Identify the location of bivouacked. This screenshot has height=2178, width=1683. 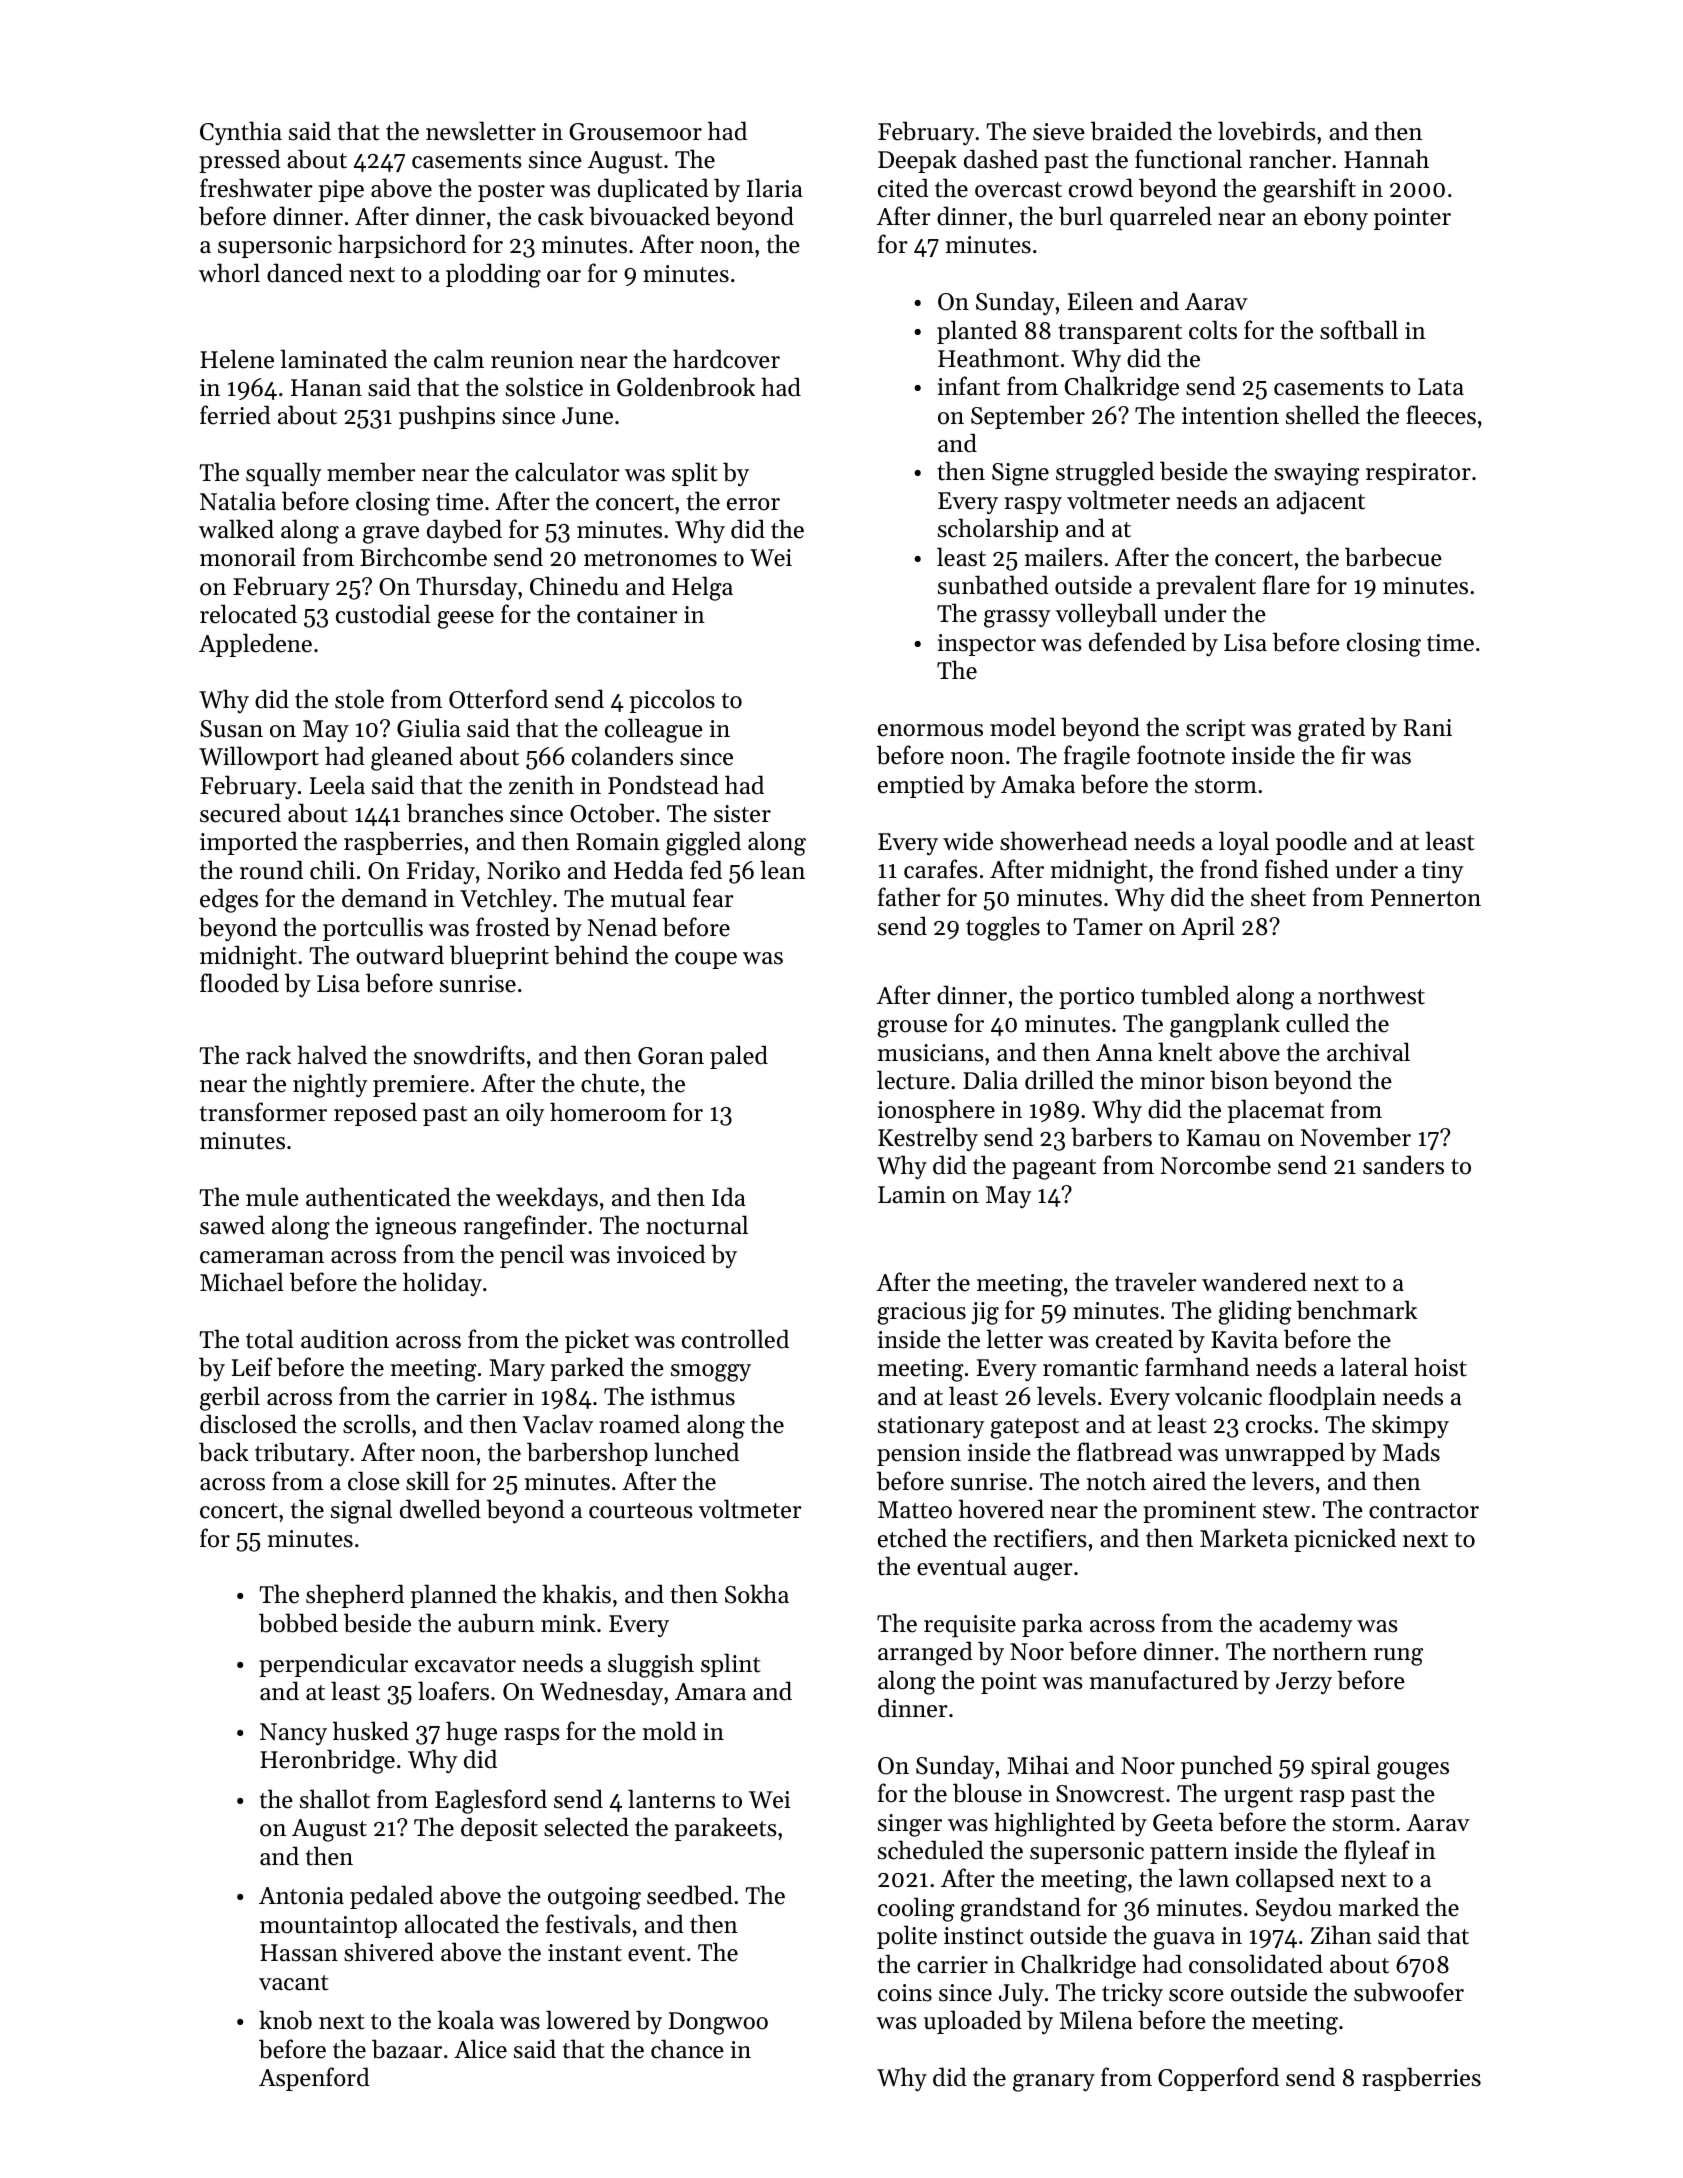
(649, 216).
